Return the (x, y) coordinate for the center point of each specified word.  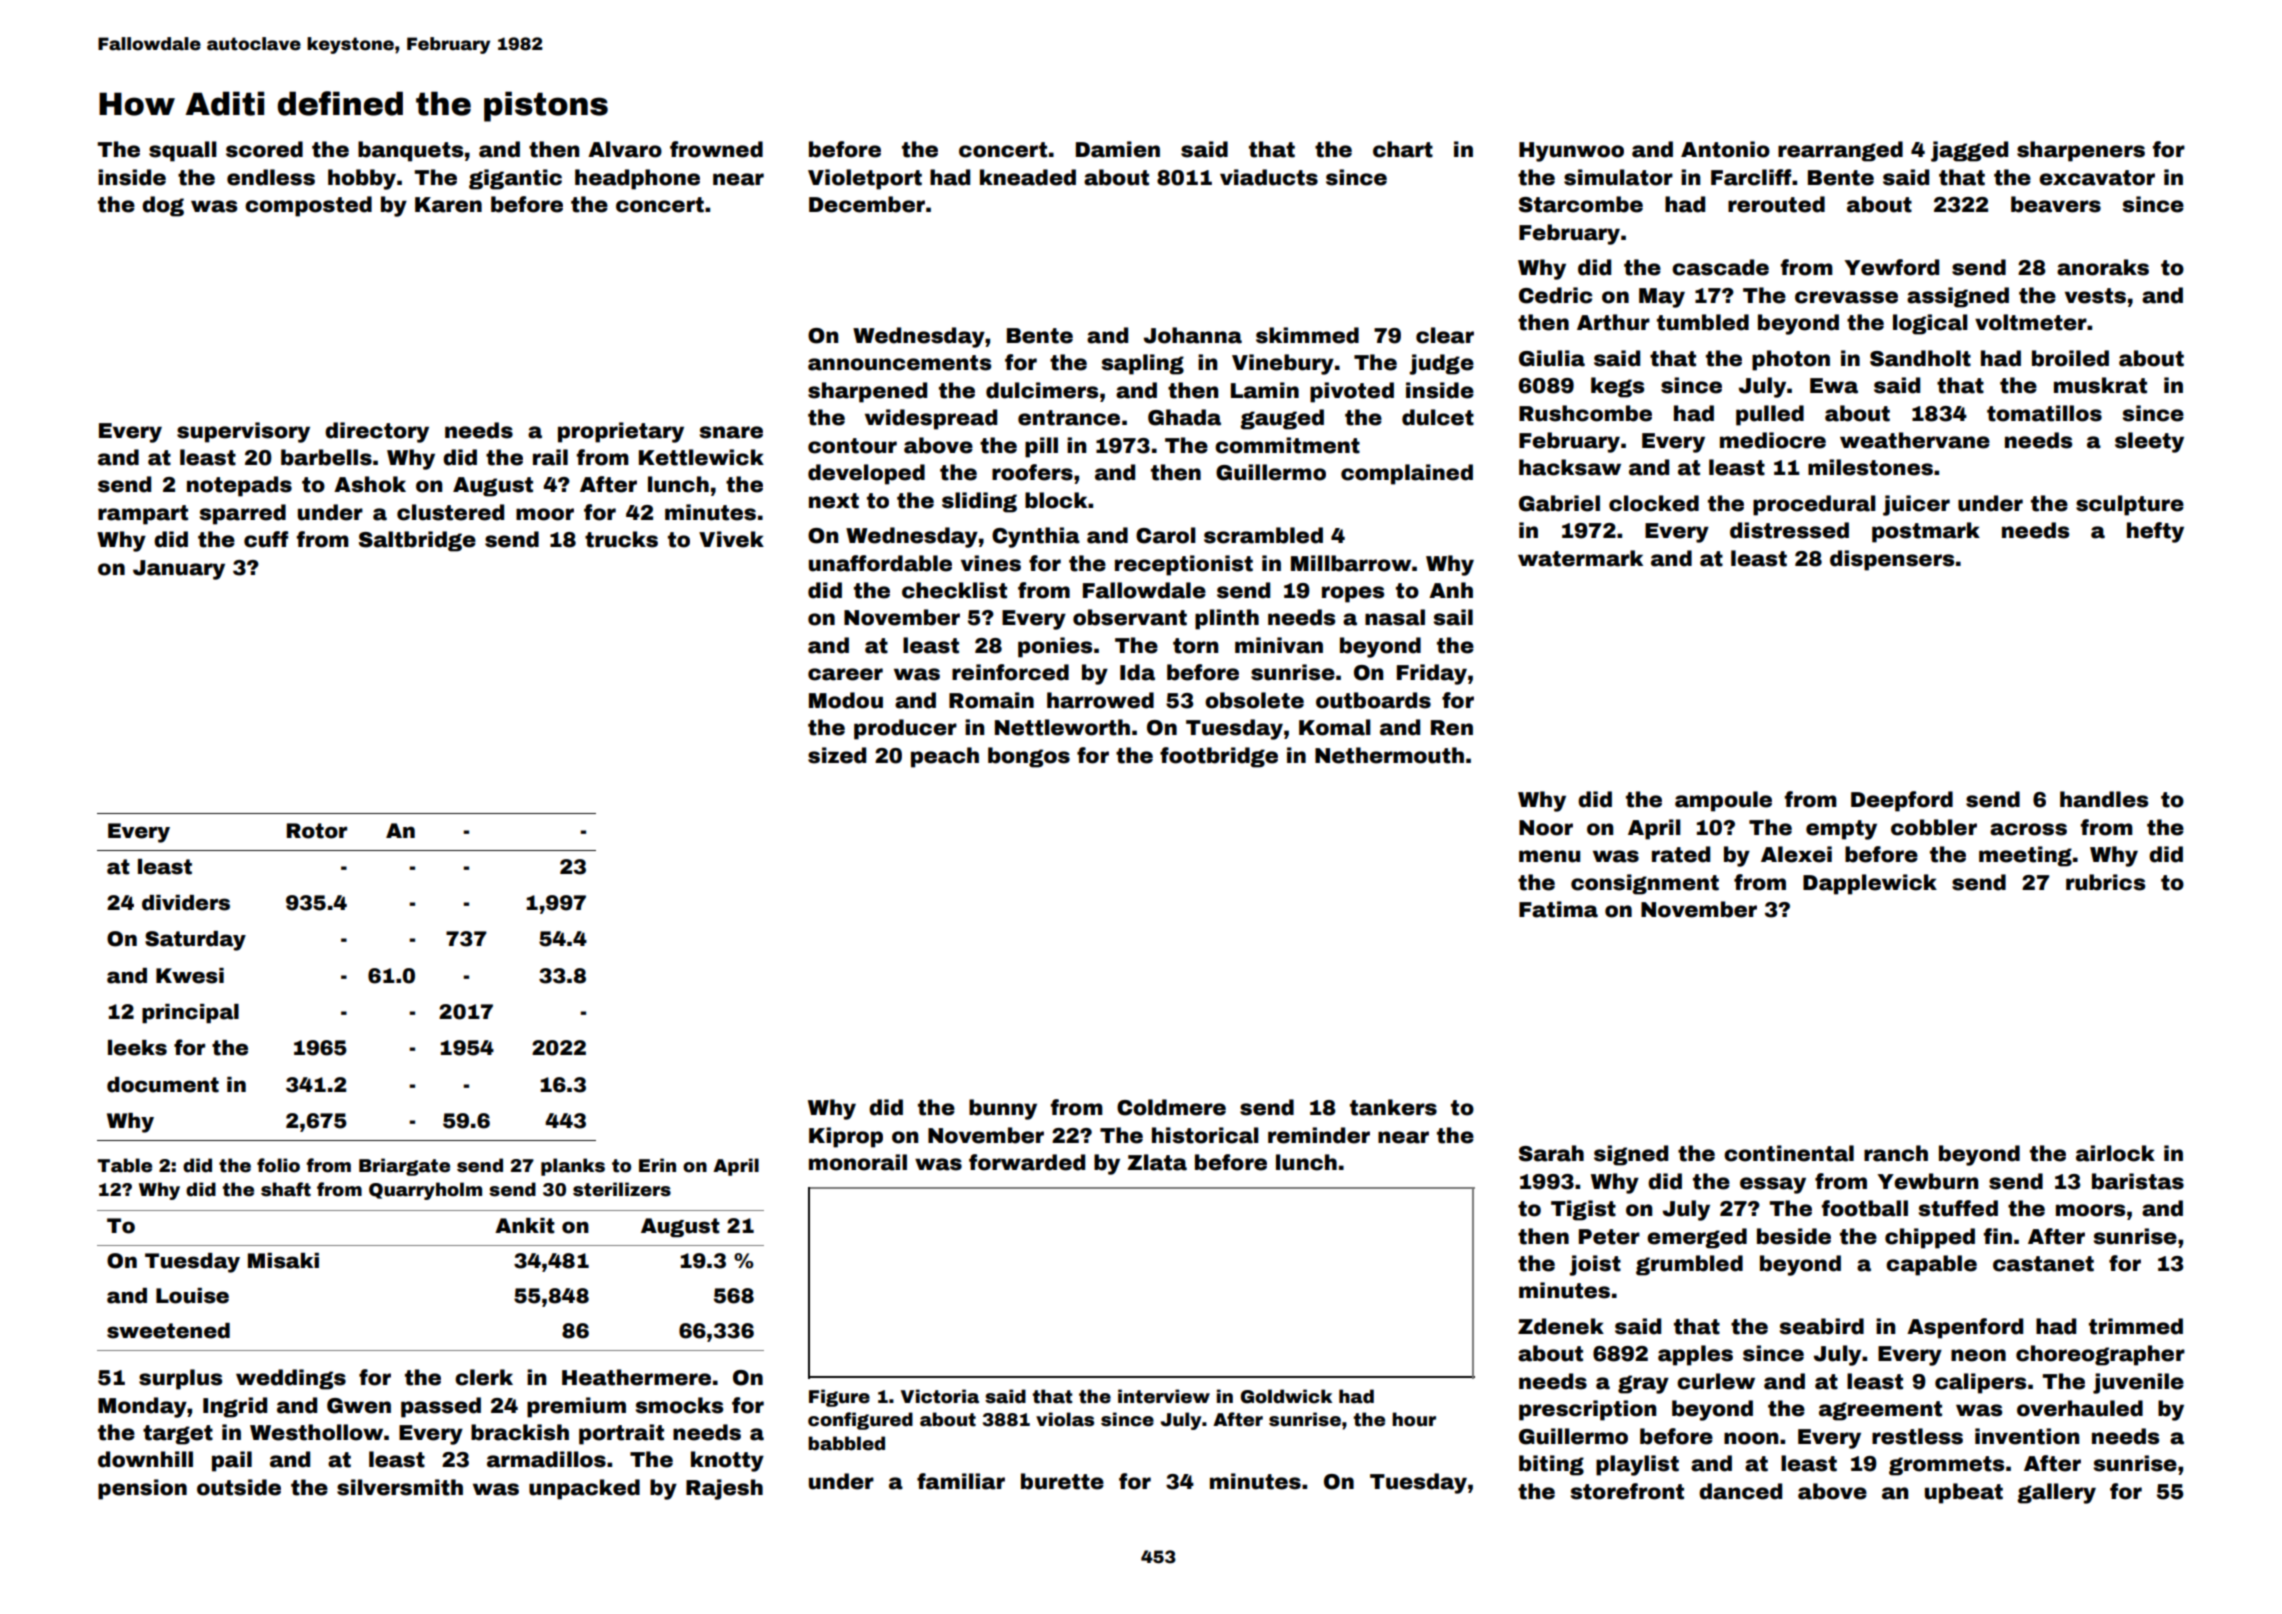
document (163, 1085)
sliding (979, 502)
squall (183, 151)
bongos (1029, 757)
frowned (716, 149)
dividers (186, 903)
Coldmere (1171, 1107)
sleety (2149, 442)
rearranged (1840, 151)
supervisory (243, 432)
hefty (2155, 532)
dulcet (1438, 417)
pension (142, 1489)
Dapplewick (1870, 884)
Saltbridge (417, 541)
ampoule (1723, 801)
